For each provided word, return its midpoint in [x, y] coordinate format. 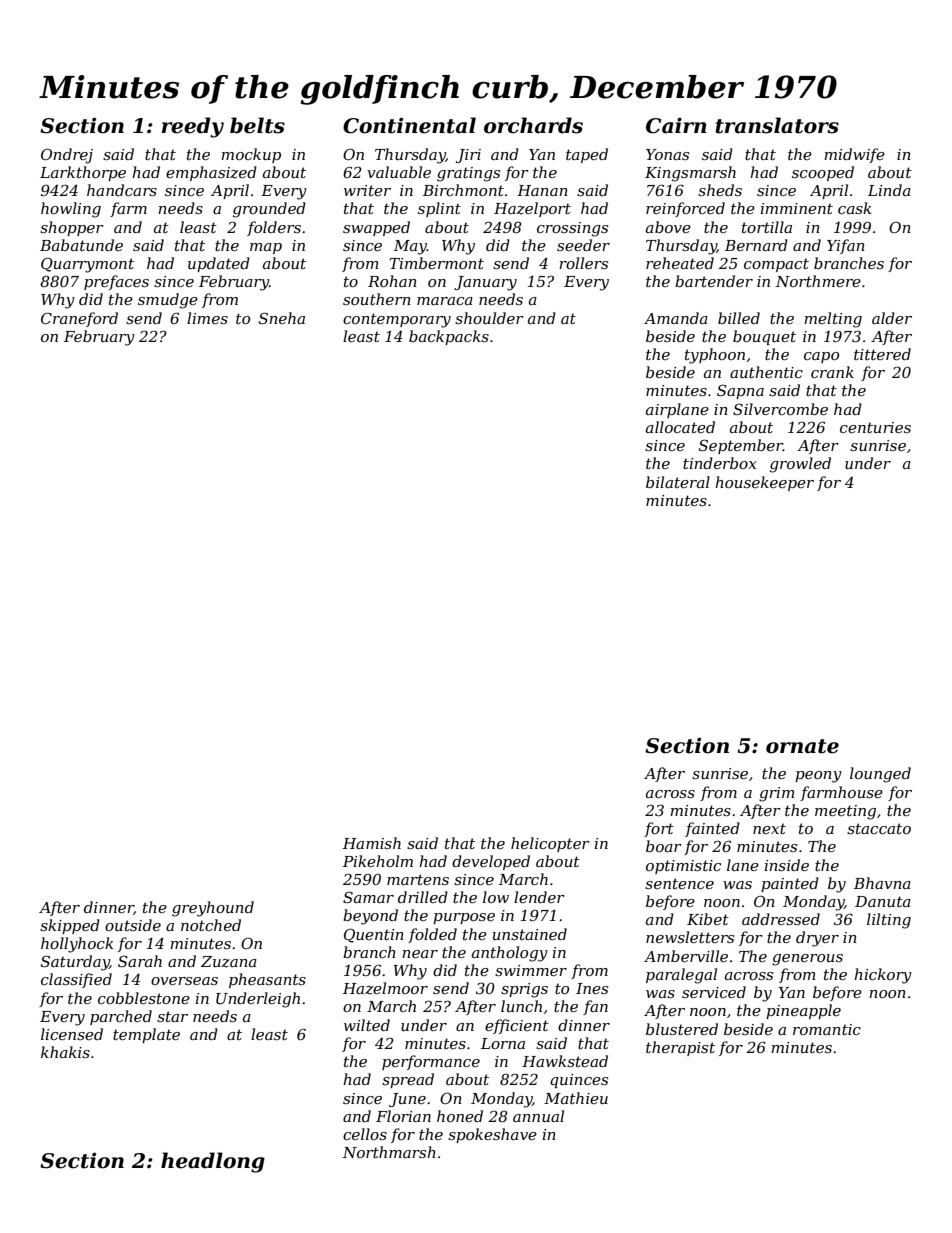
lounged [880, 775]
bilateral [678, 482]
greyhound [213, 909]
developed [491, 862]
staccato [879, 828]
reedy [193, 127]
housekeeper [764, 483]
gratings [468, 174]
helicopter [550, 844]
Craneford [79, 319]
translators [777, 125]
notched [211, 925]
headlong [213, 1162]
